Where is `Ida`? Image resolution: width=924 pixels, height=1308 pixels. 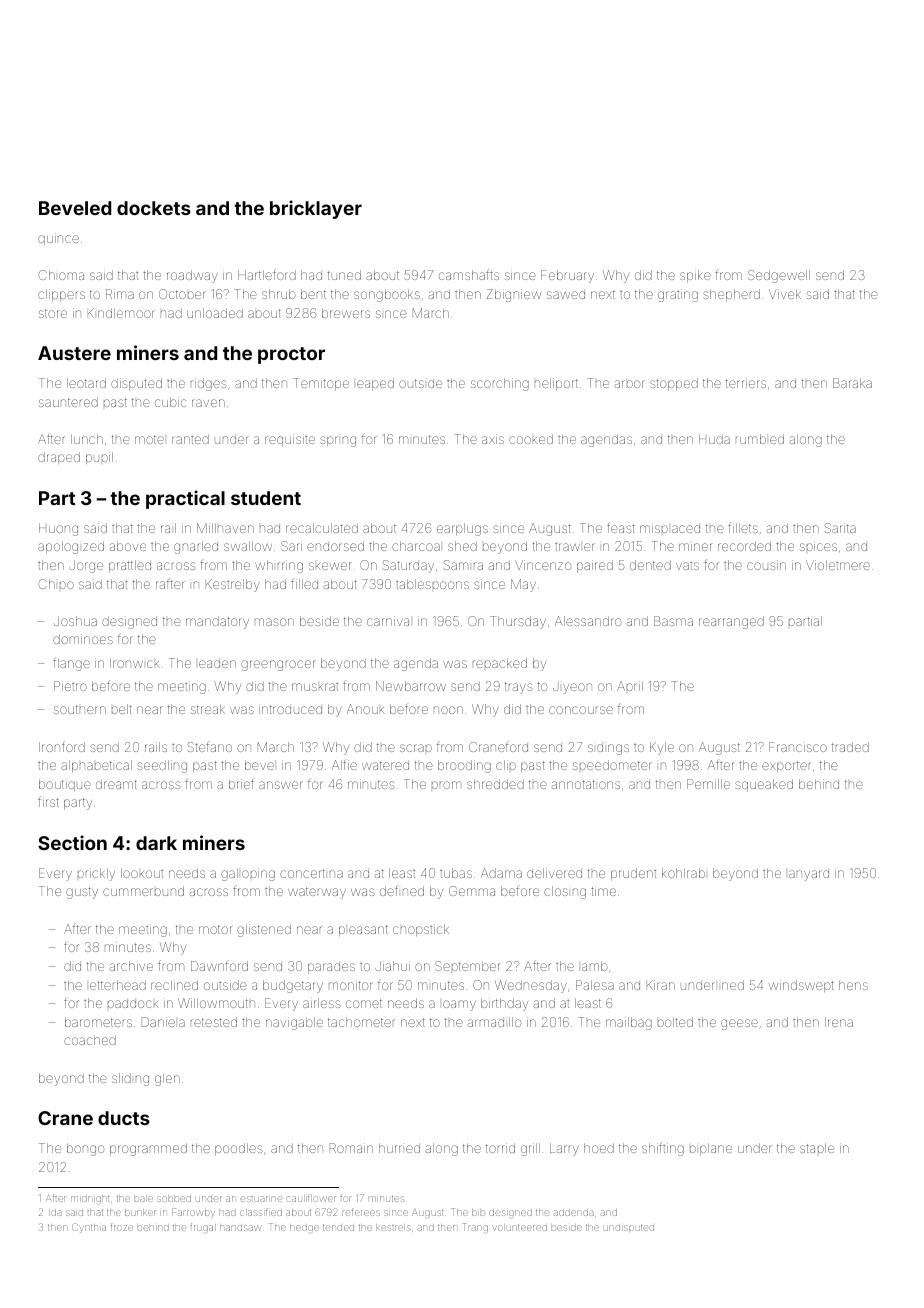
Ida is located at coordinates (56, 1213).
